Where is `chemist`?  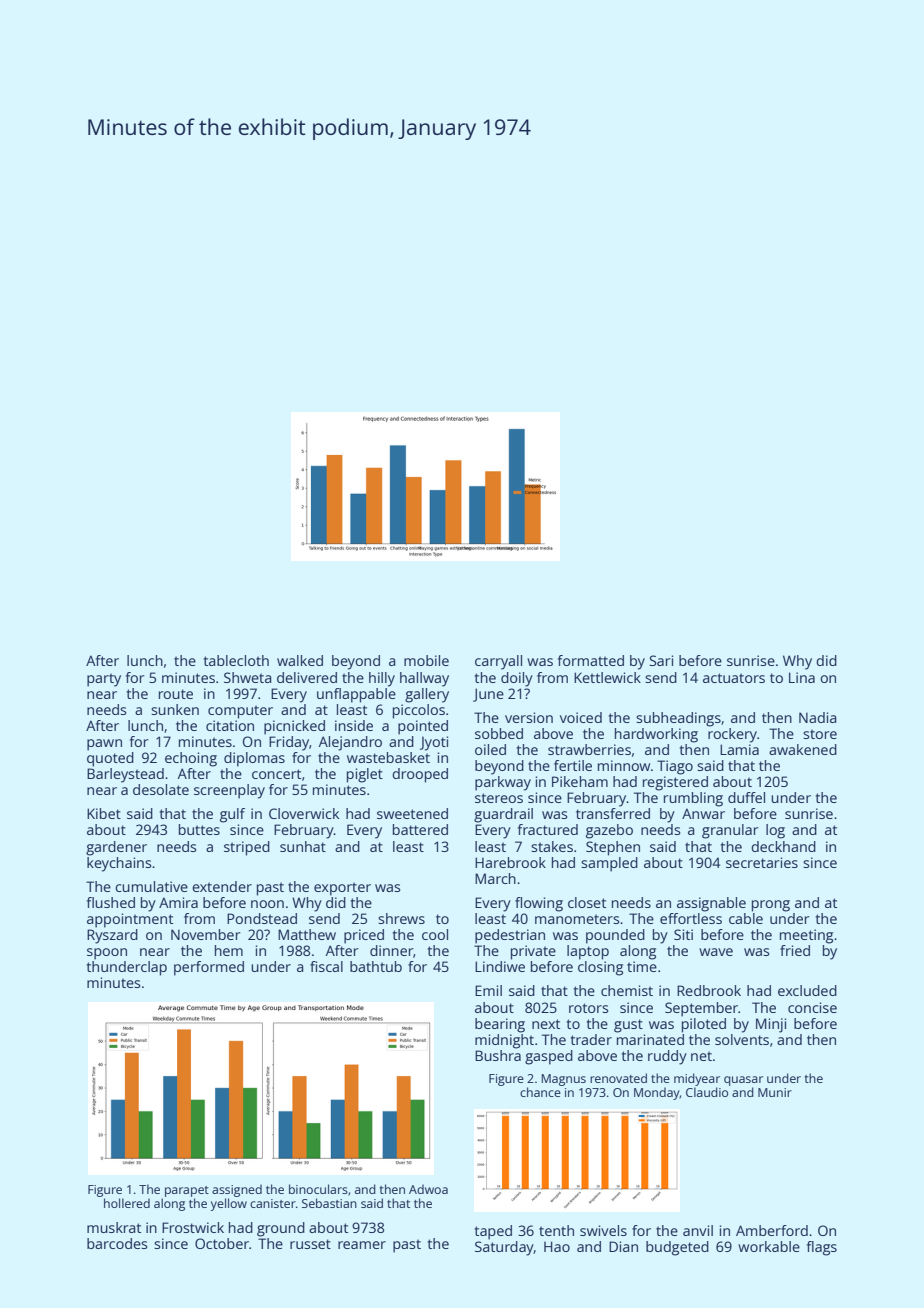
chemist is located at coordinates (627, 990).
